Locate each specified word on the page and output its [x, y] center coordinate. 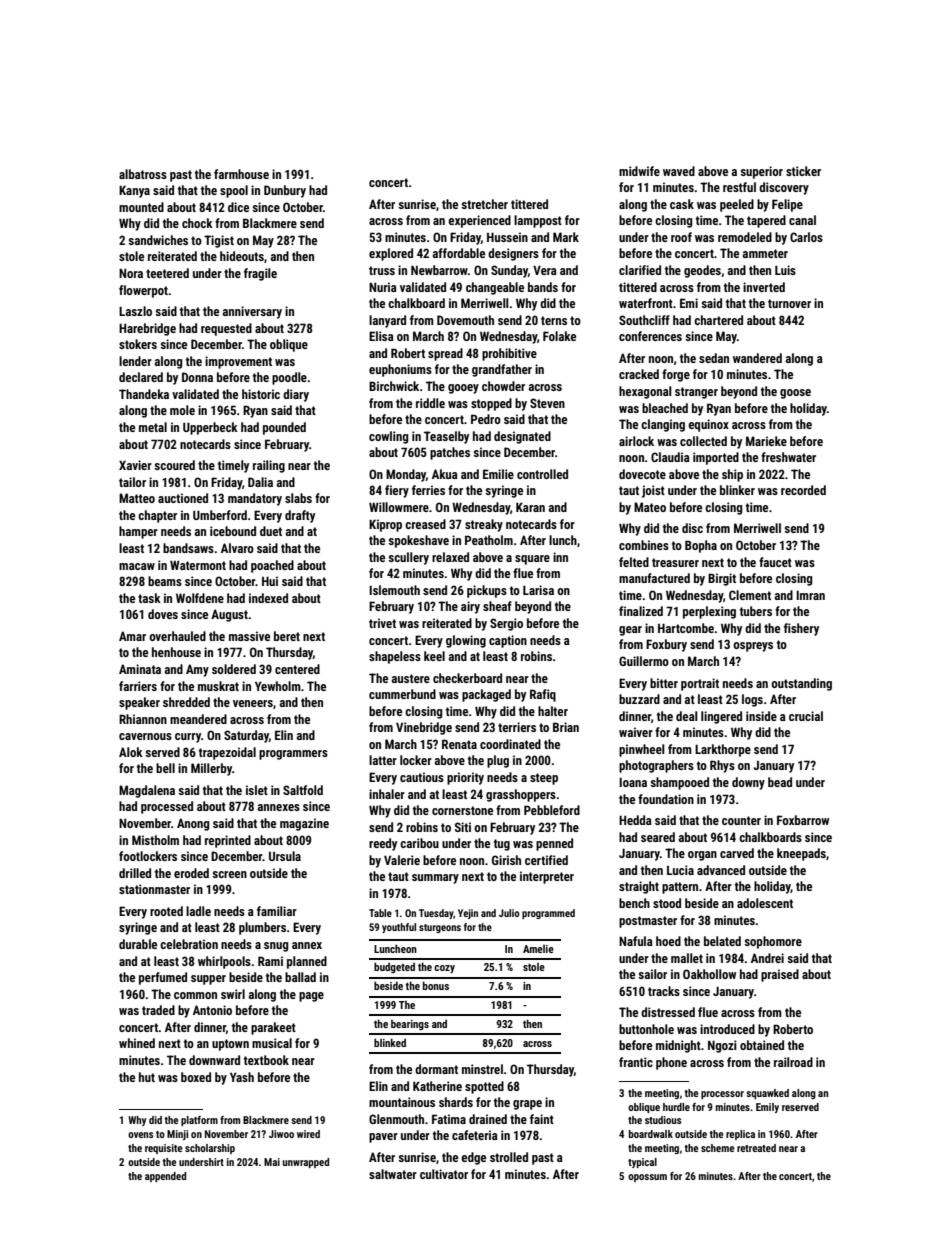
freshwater [788, 457]
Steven [547, 403]
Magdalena [147, 791]
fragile [260, 274]
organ [702, 856]
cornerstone [462, 810]
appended [165, 1177]
